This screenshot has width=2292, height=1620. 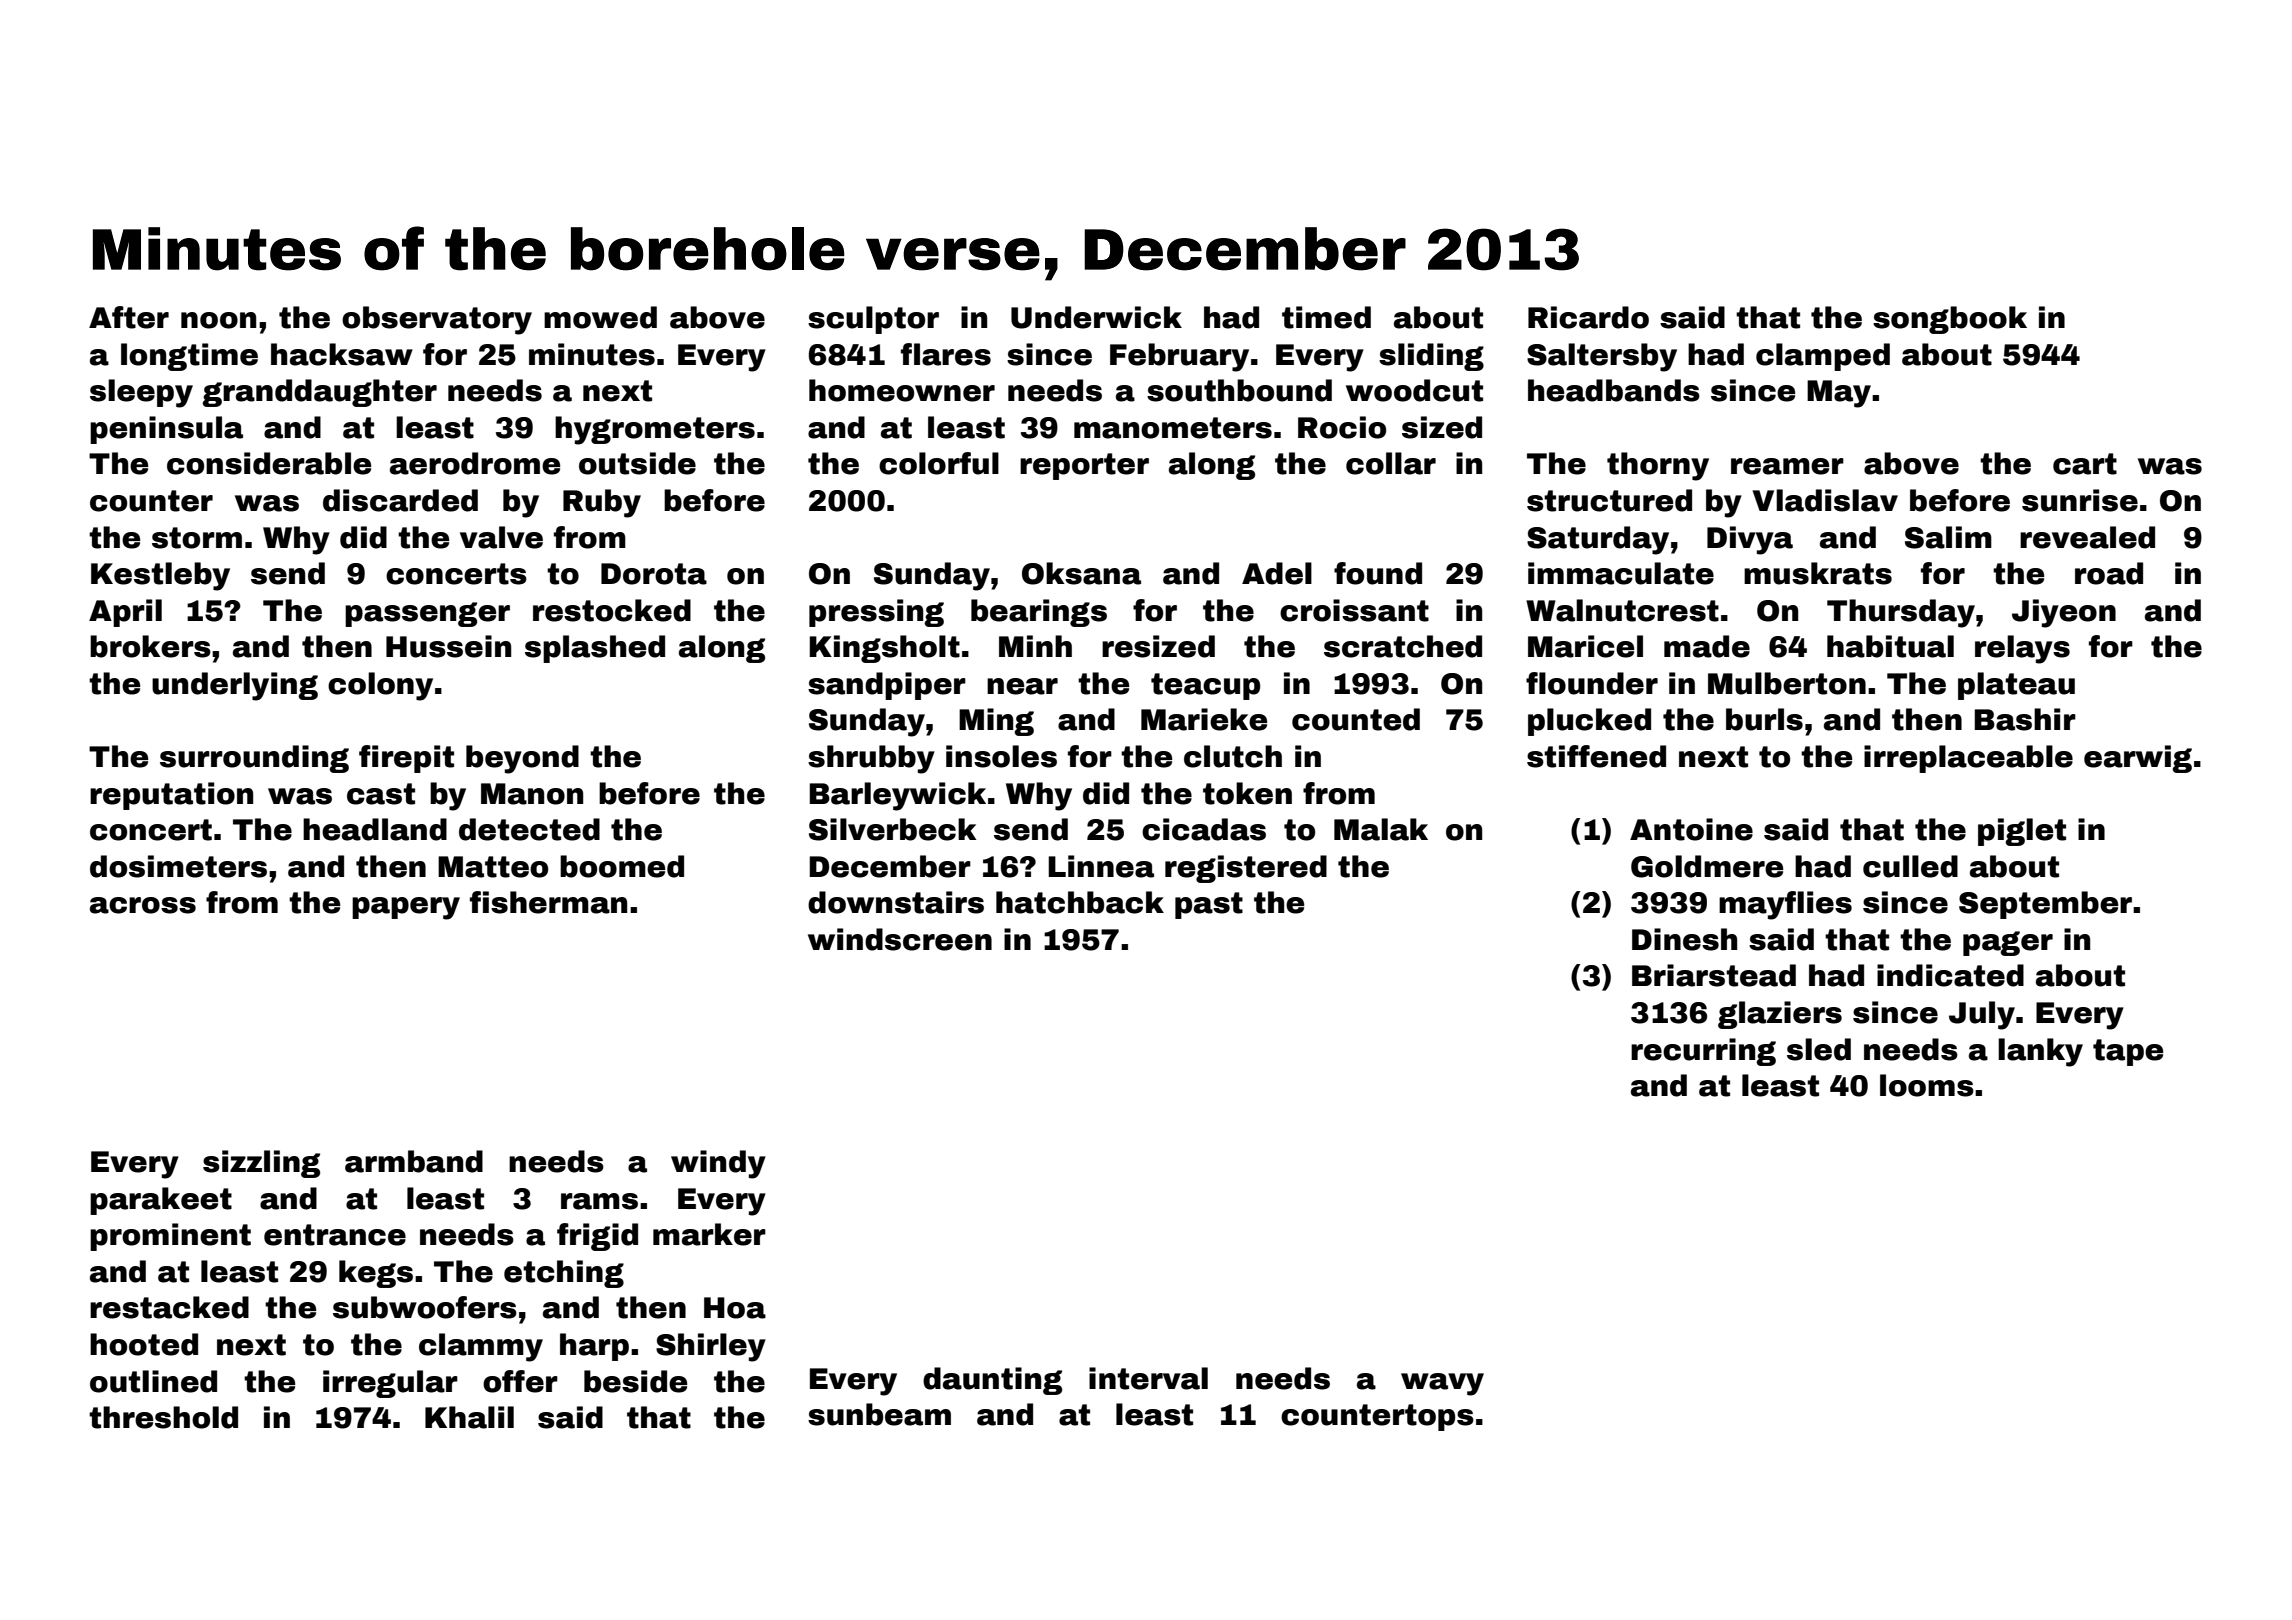 I want to click on entrance, so click(x=335, y=1235).
